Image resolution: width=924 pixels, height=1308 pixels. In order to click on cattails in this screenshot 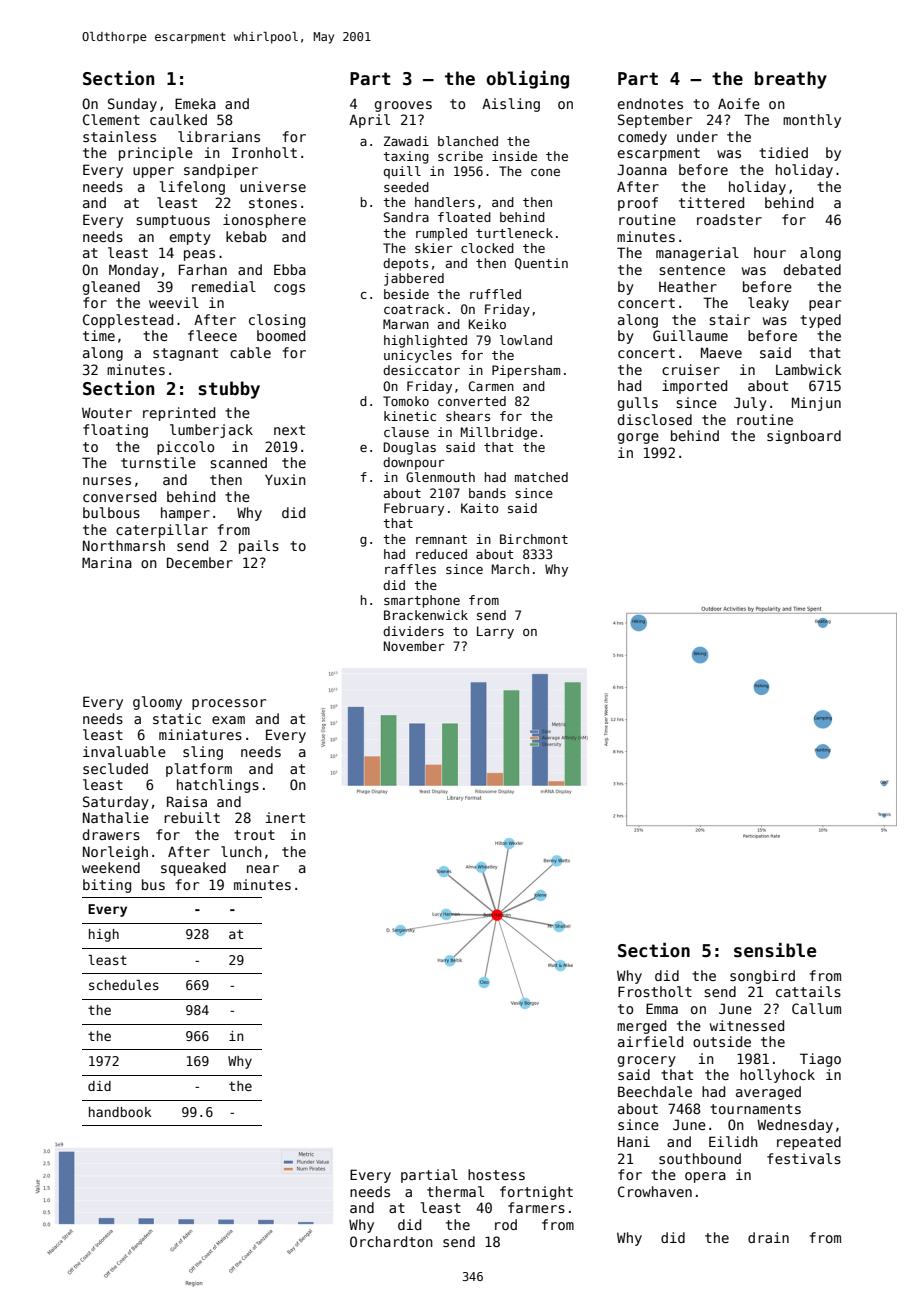, I will do `click(808, 991)`.
